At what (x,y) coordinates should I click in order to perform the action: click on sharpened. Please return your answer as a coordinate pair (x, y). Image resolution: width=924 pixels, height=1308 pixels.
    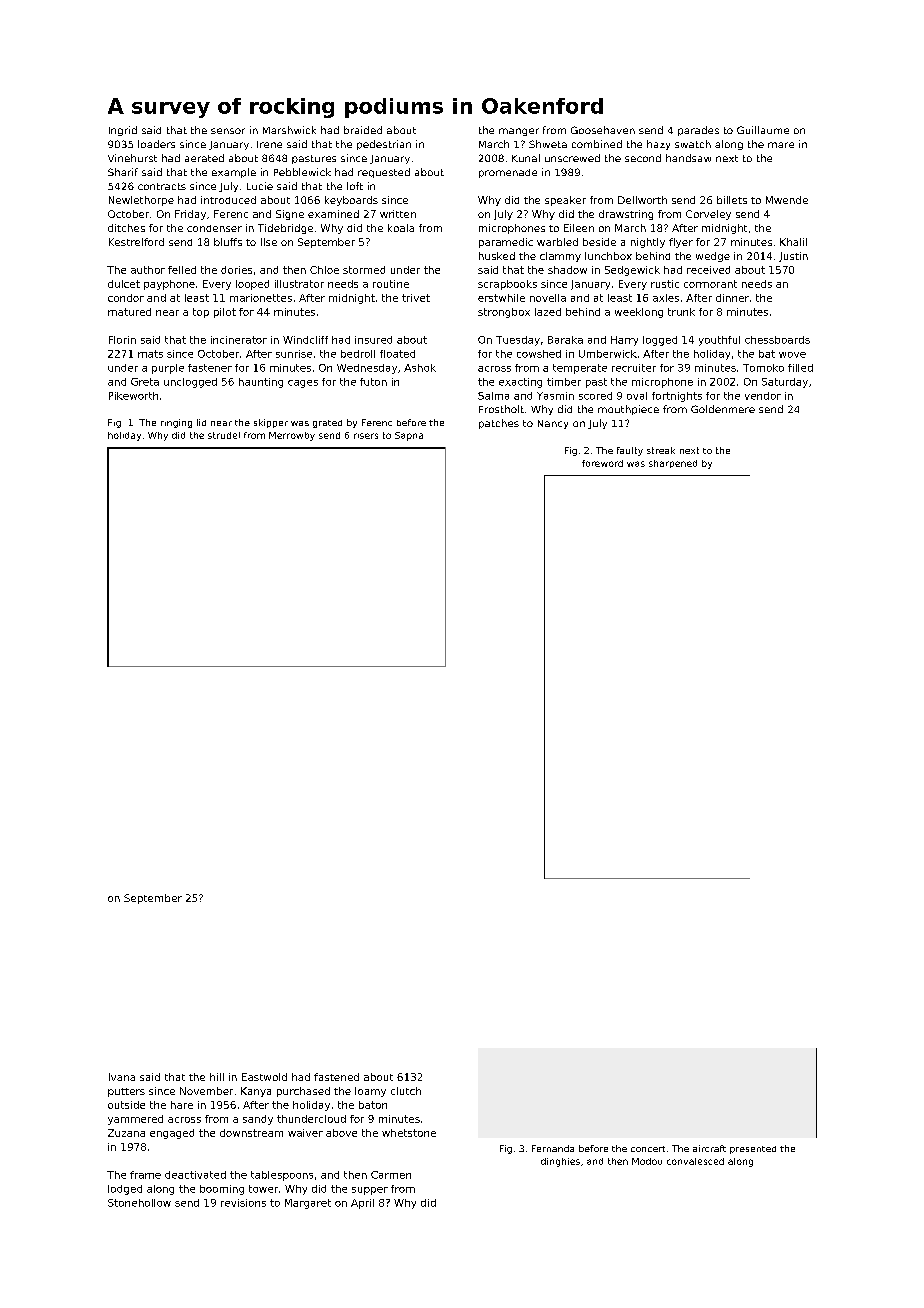
    Looking at the image, I should click on (673, 464).
